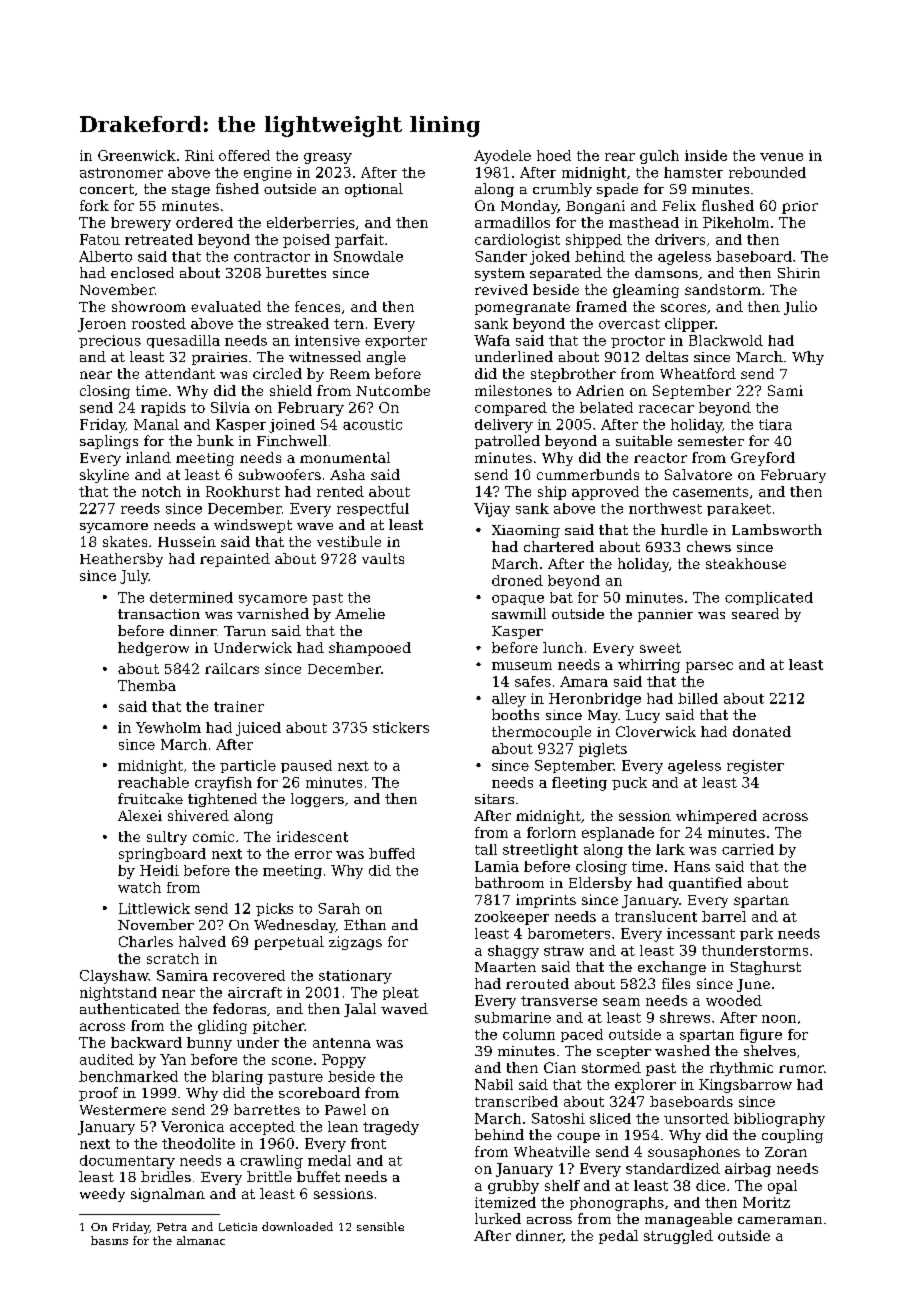 The height and width of the screenshot is (1316, 908). What do you see at coordinates (213, 836) in the screenshot?
I see `comic` at bounding box center [213, 836].
